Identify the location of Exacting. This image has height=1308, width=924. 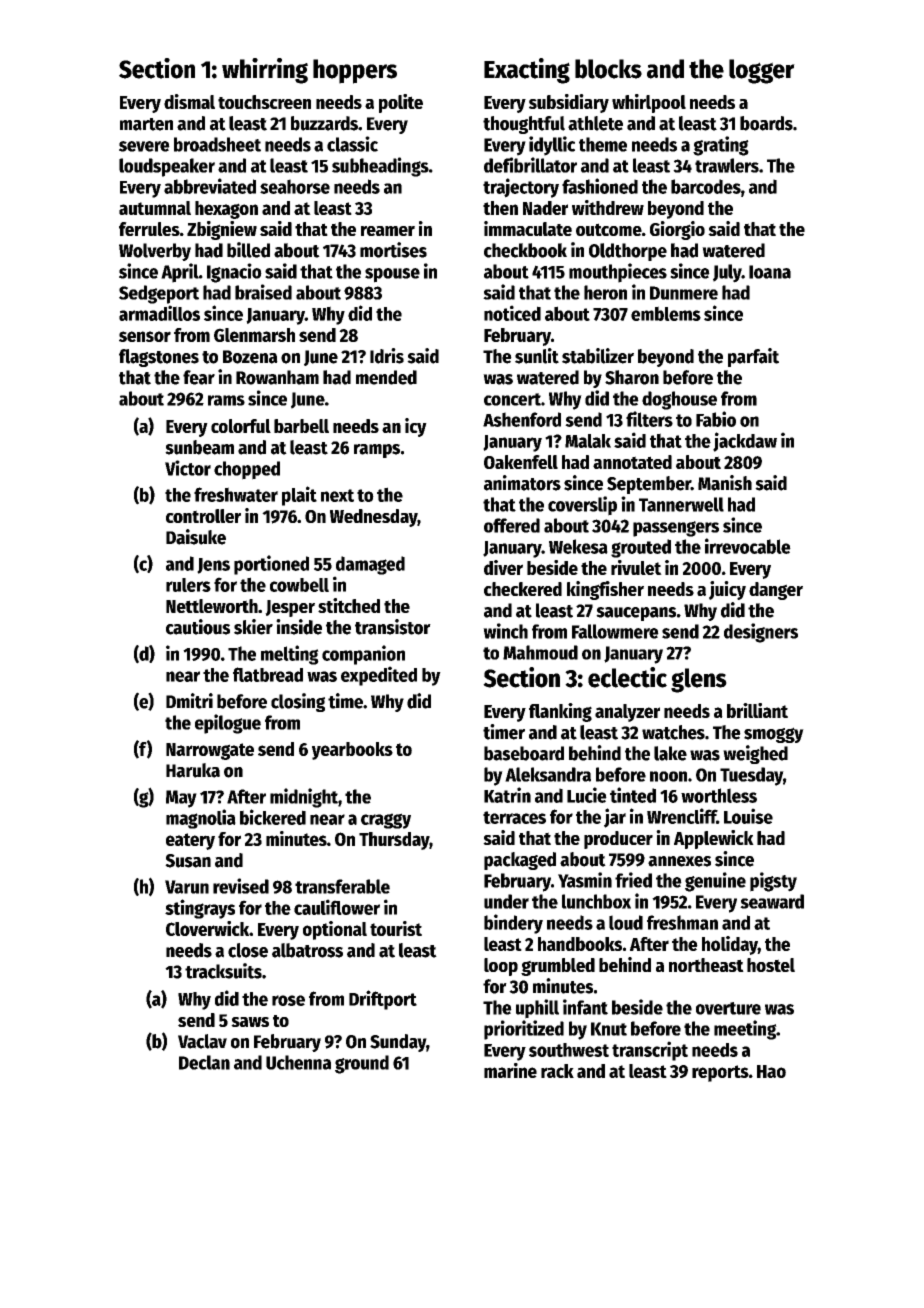
(527, 71).
